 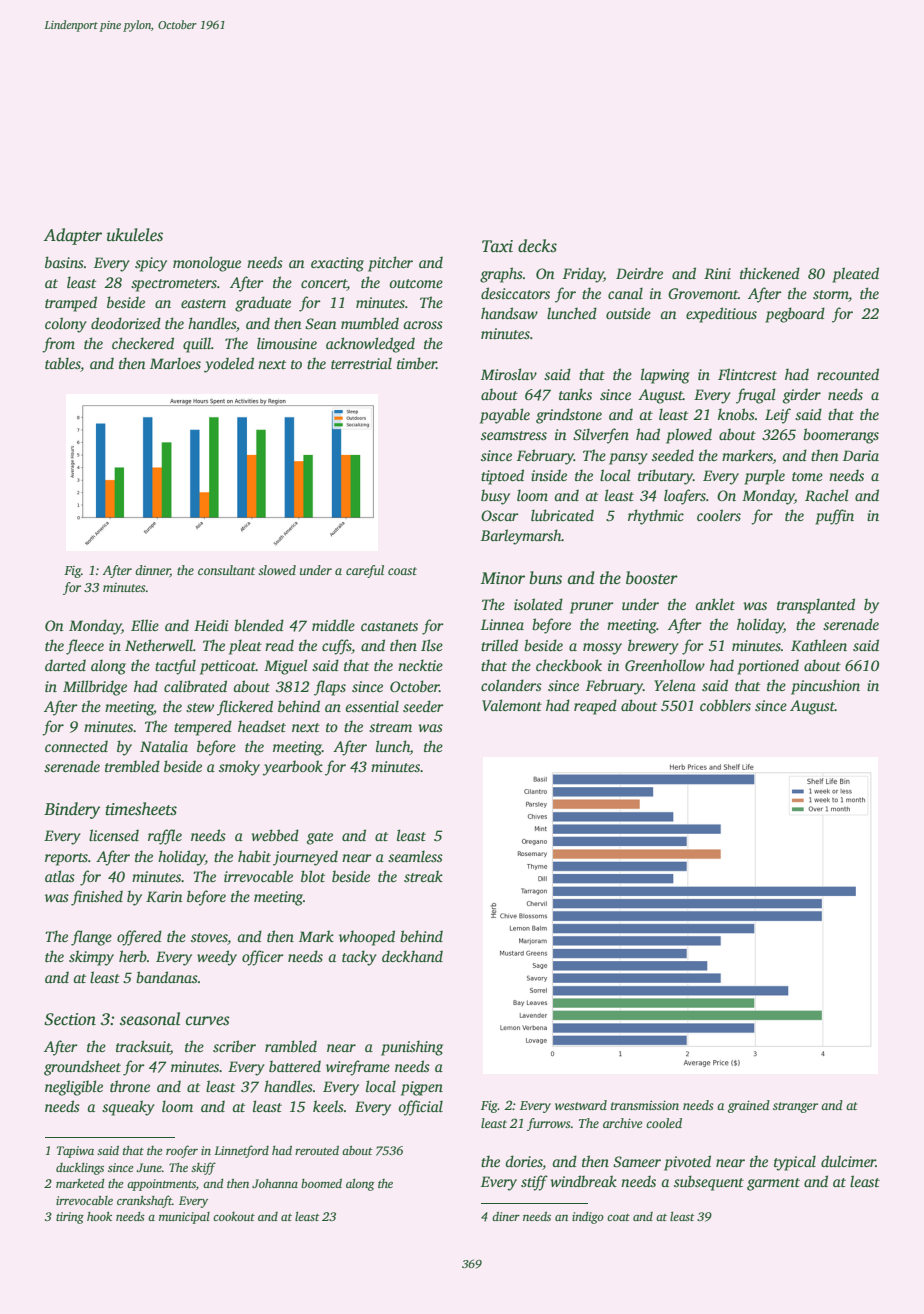 I want to click on coast, so click(x=402, y=571).
